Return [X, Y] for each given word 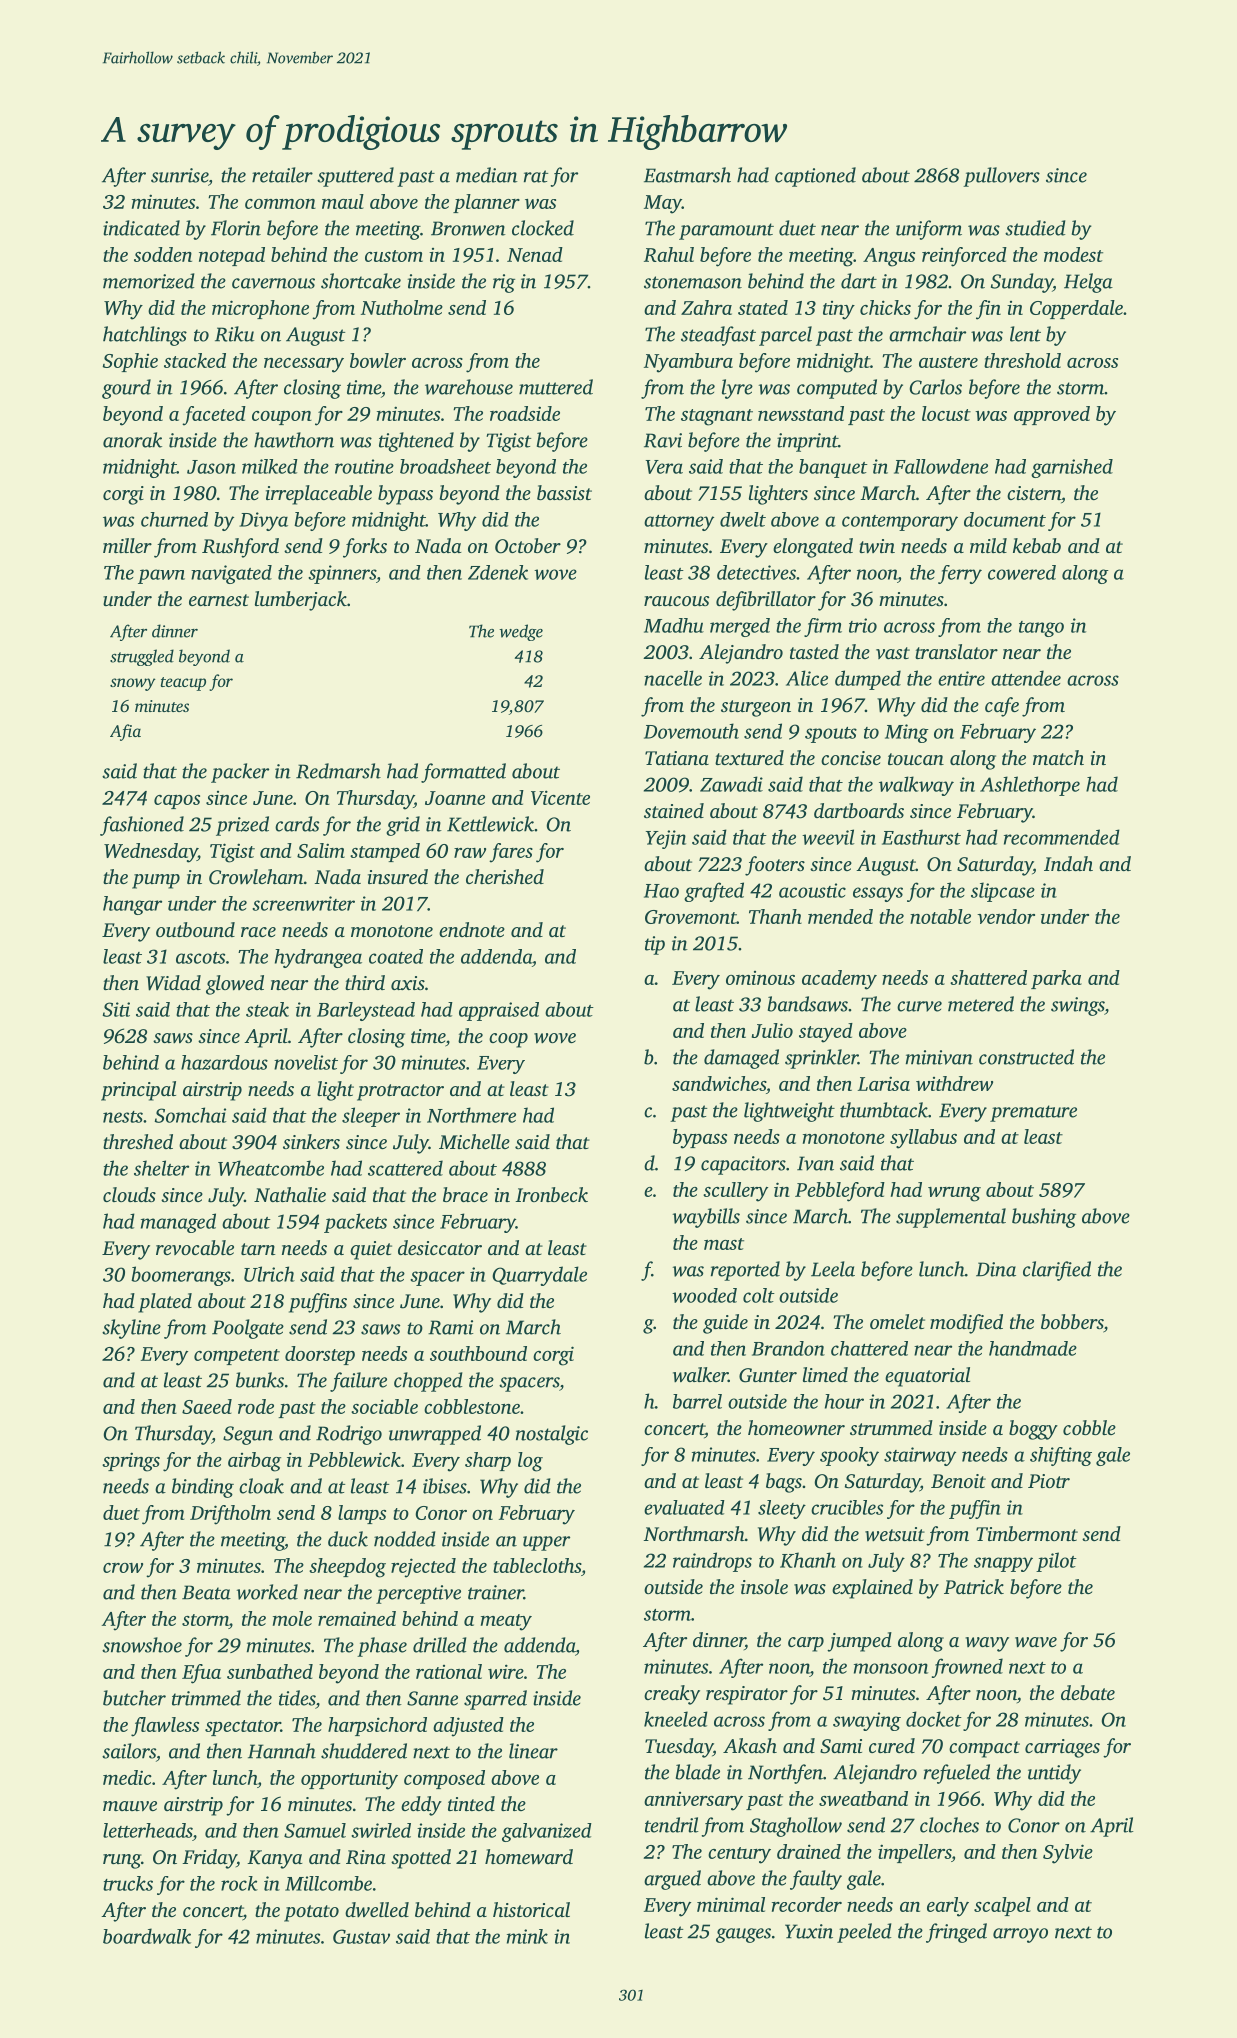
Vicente [560, 797]
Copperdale [1076, 309]
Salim [321, 850]
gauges [743, 1935]
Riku [234, 334]
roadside [525, 413]
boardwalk [147, 1936]
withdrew [954, 1083]
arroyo [1020, 1935]
